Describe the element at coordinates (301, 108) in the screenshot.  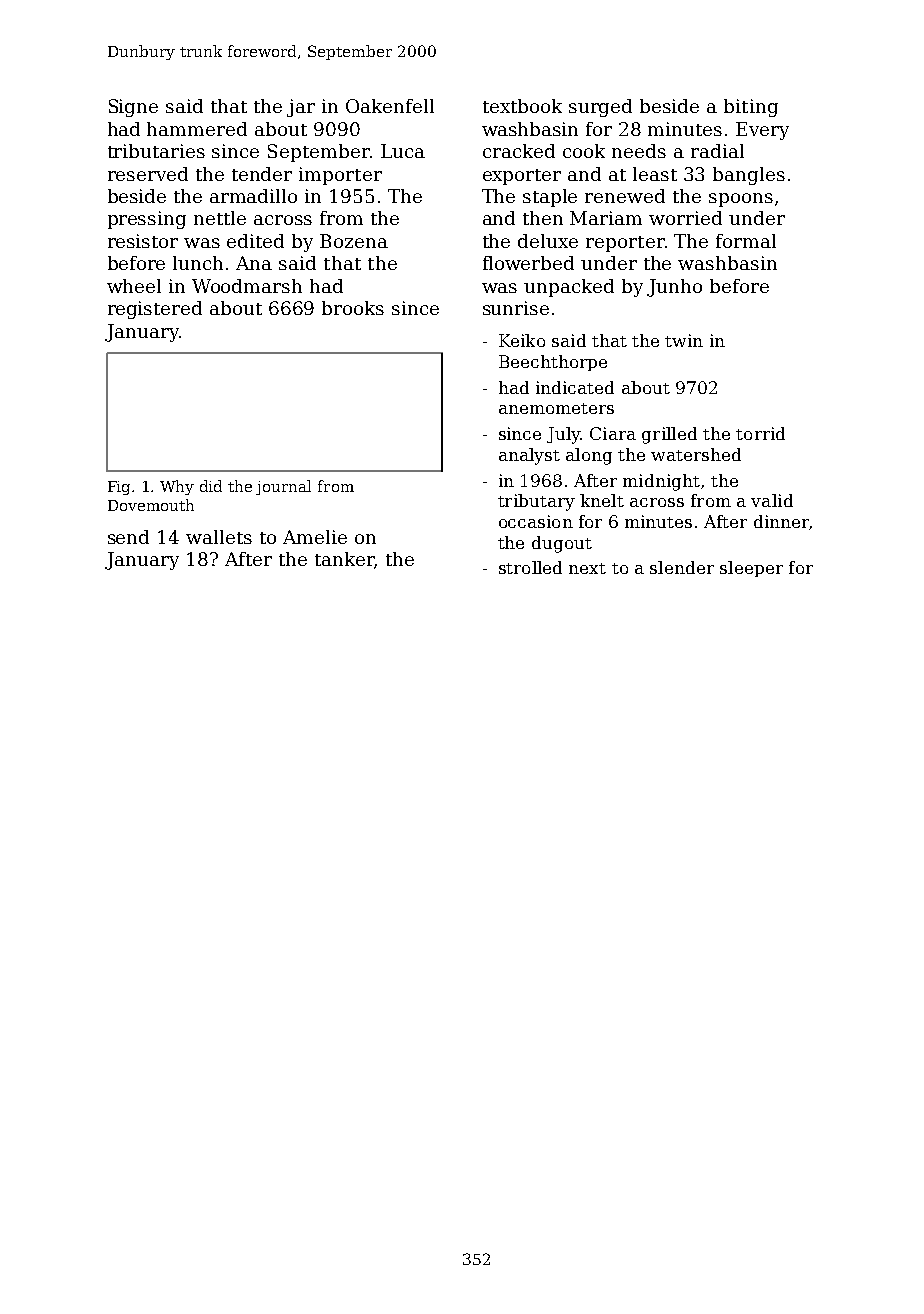
I see `jar` at that location.
